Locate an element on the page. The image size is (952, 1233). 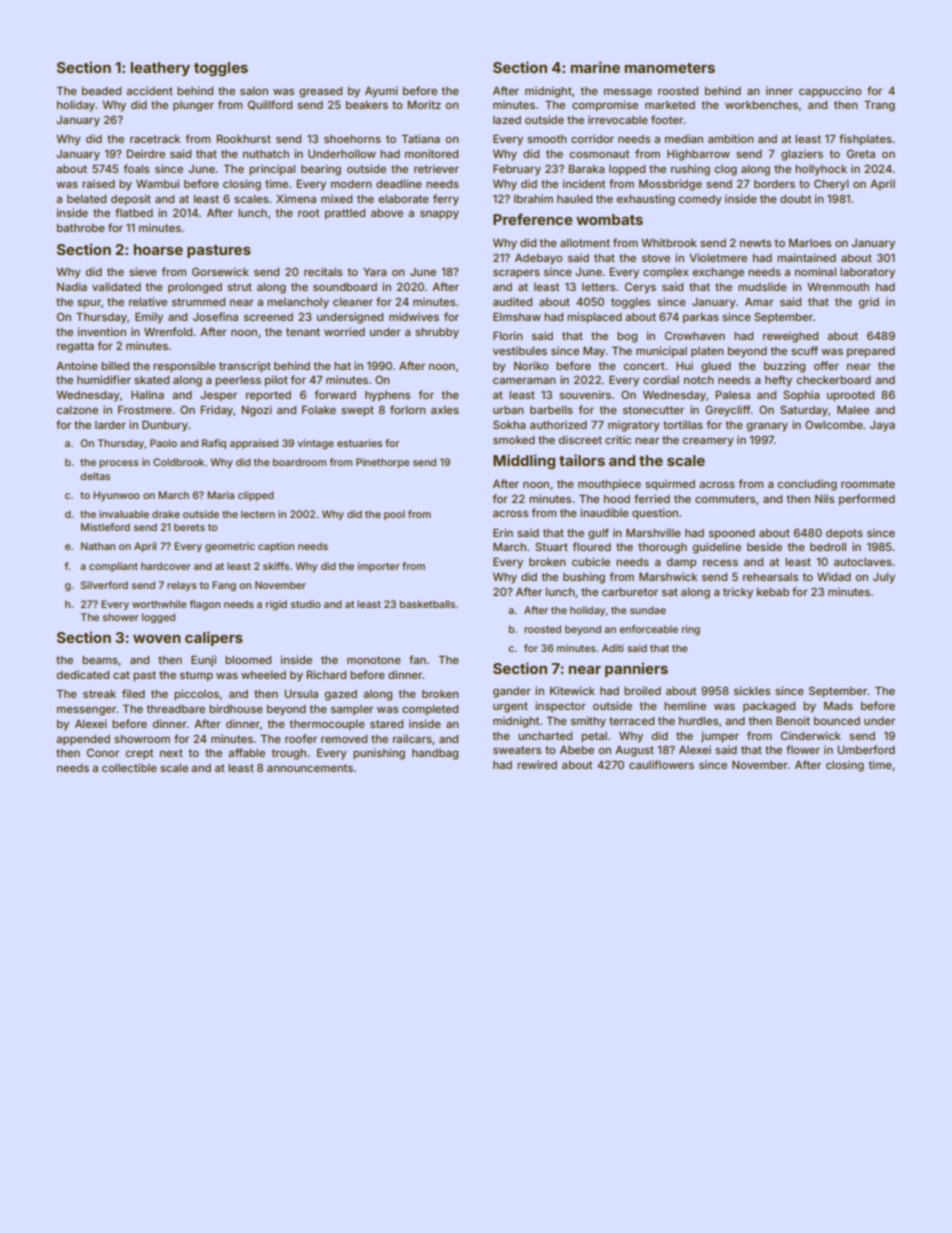
August is located at coordinates (634, 751).
